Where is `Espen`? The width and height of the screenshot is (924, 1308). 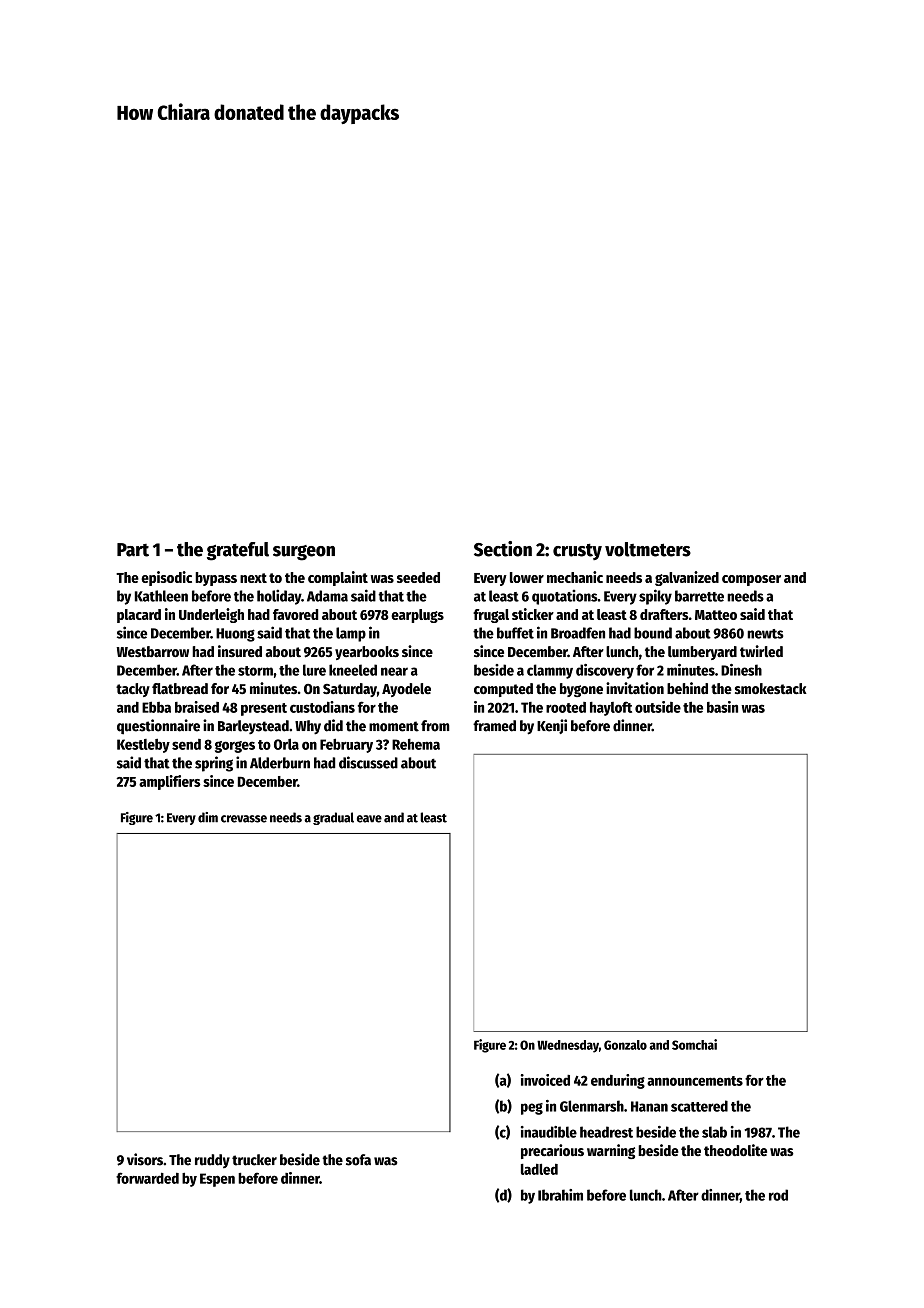
Espen is located at coordinates (217, 1180).
